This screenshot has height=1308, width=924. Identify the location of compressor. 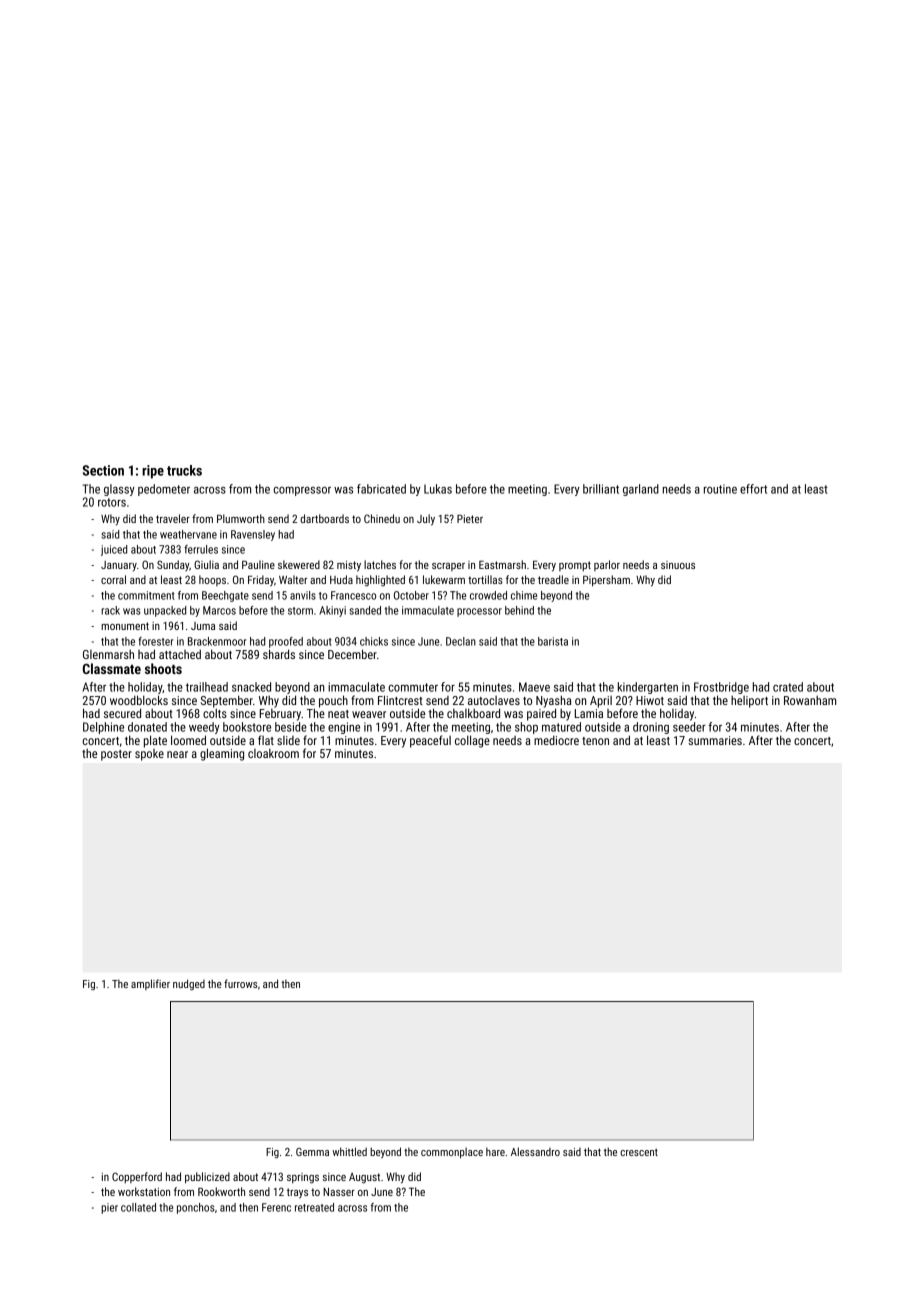
(302, 491).
